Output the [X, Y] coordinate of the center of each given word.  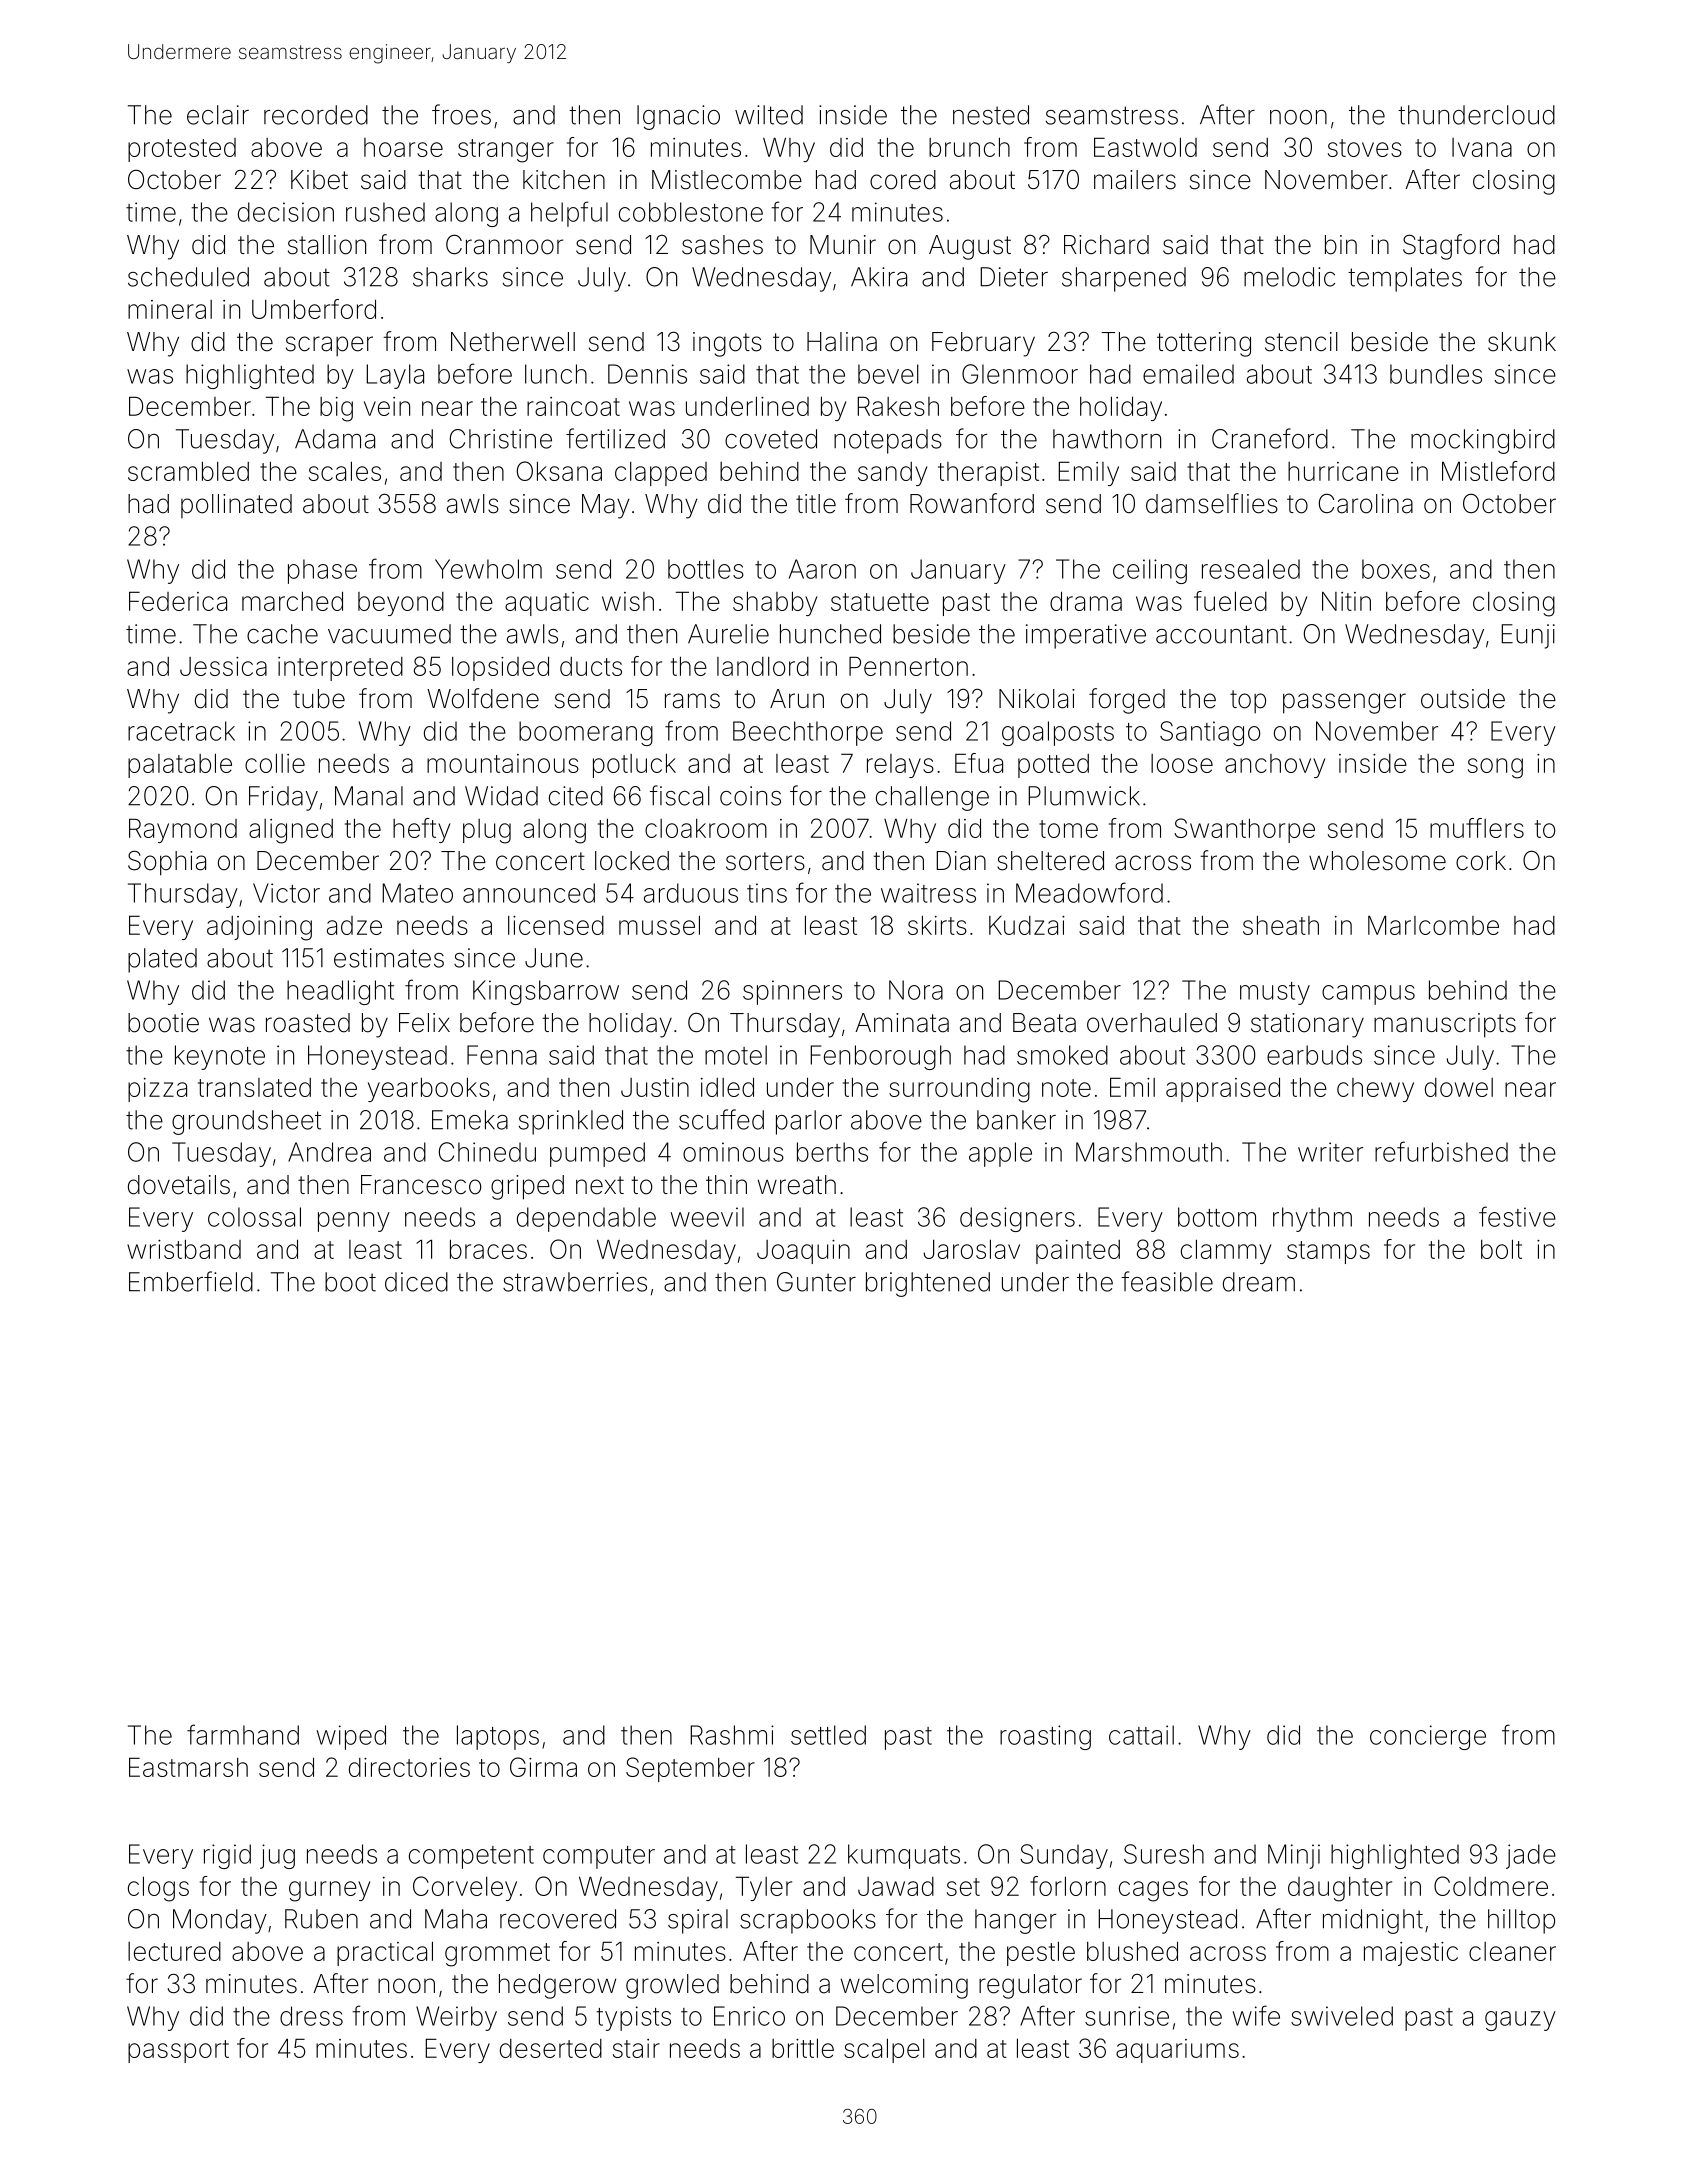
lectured [174, 1951]
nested [991, 115]
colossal [254, 1217]
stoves [1365, 148]
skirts [937, 925]
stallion [327, 245]
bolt [1501, 1249]
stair [636, 2048]
